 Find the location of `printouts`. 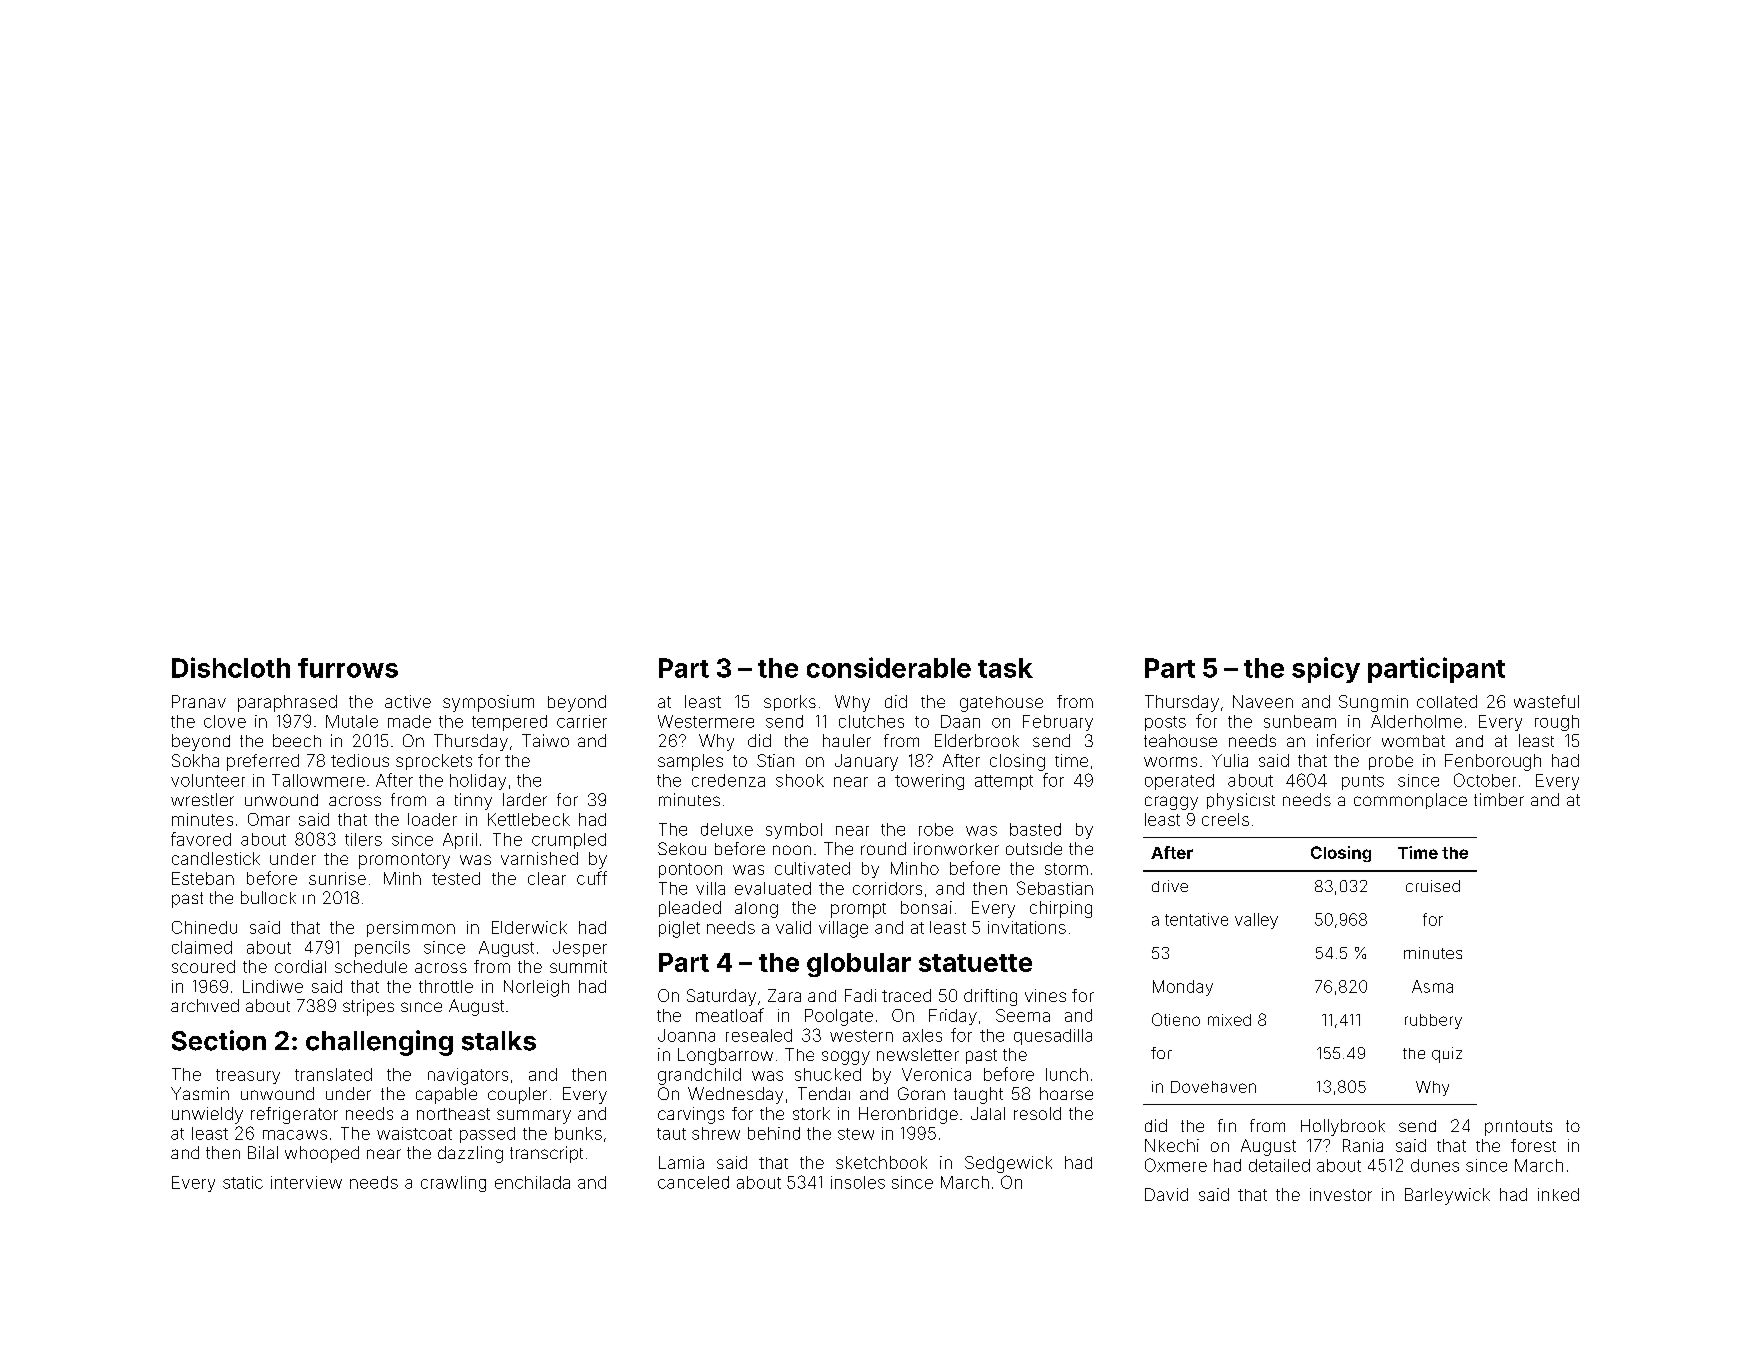

printouts is located at coordinates (1518, 1128).
